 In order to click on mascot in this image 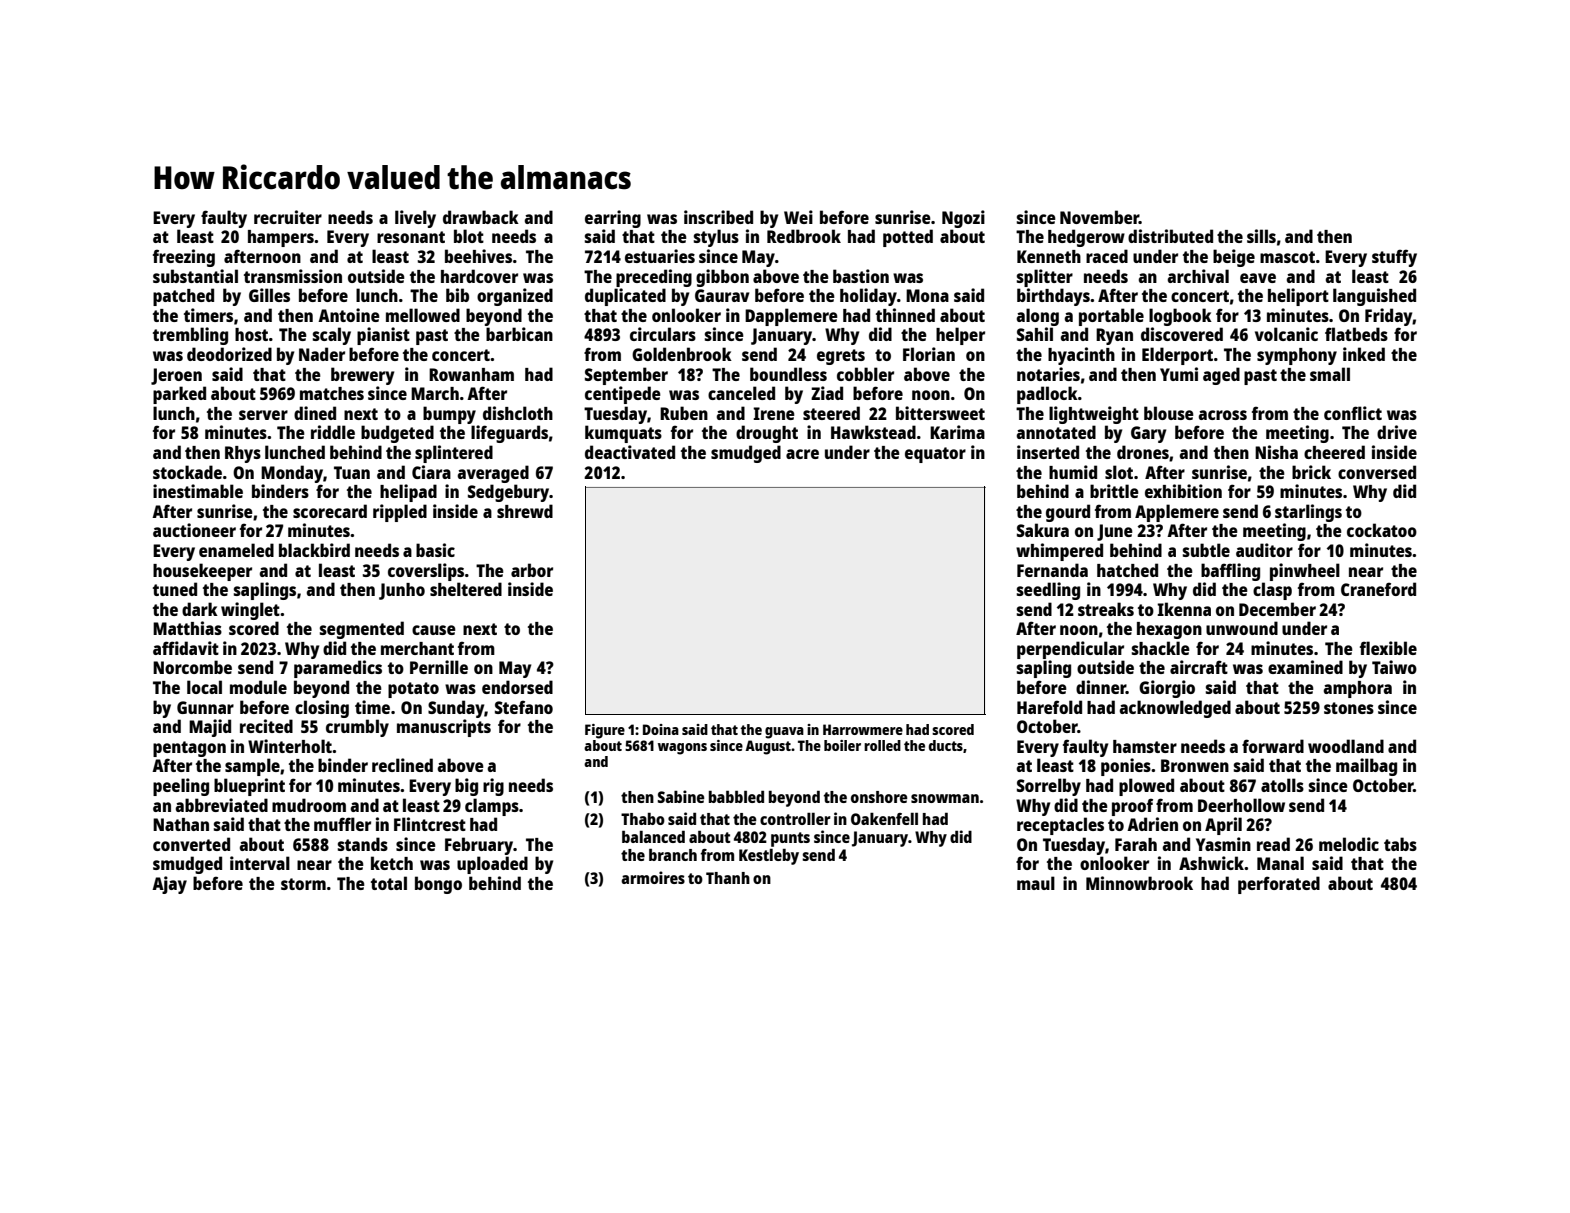, I will do `click(1287, 257)`.
